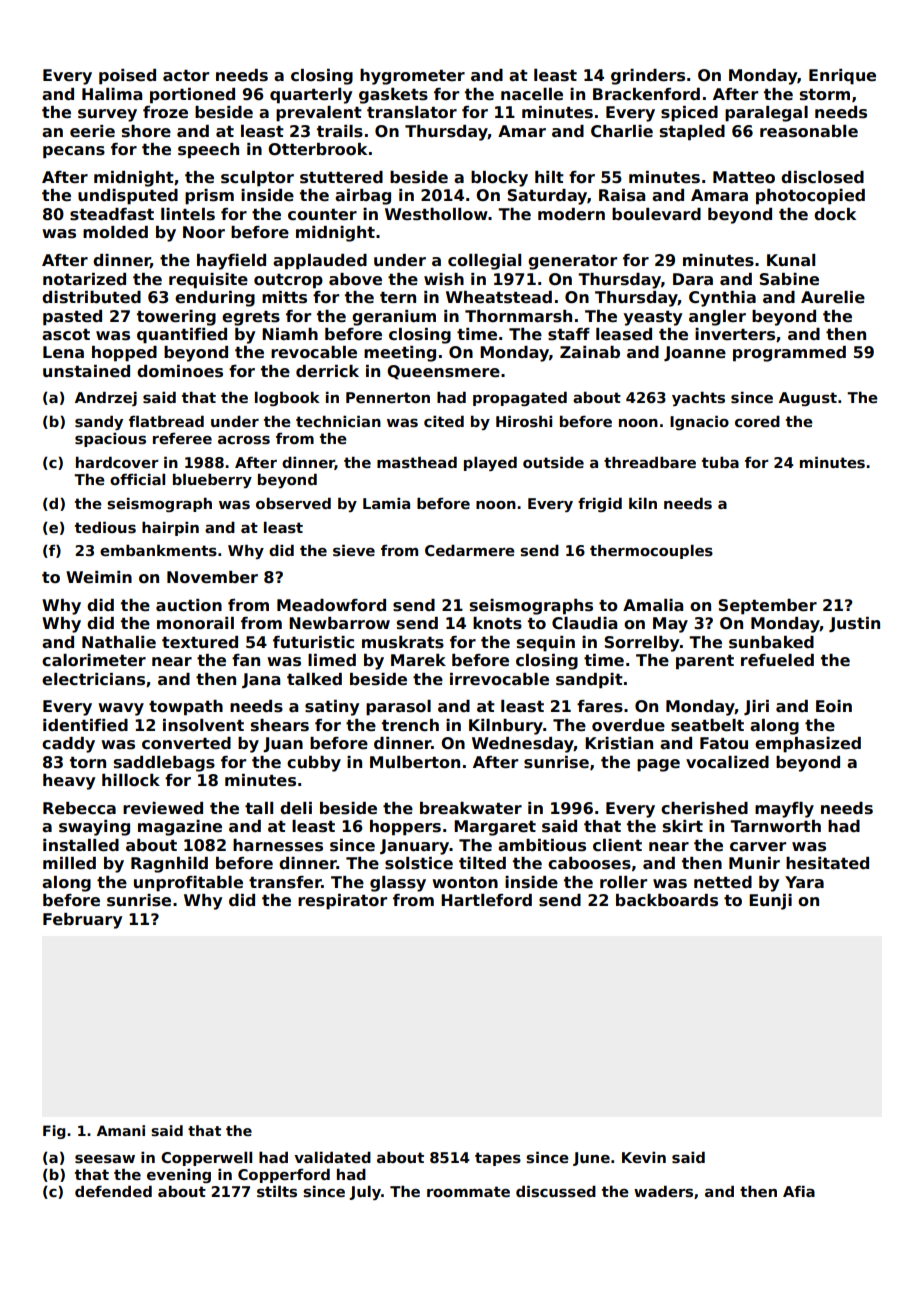 The height and width of the screenshot is (1308, 924). Describe the element at coordinates (770, 902) in the screenshot. I see `Eunji` at that location.
